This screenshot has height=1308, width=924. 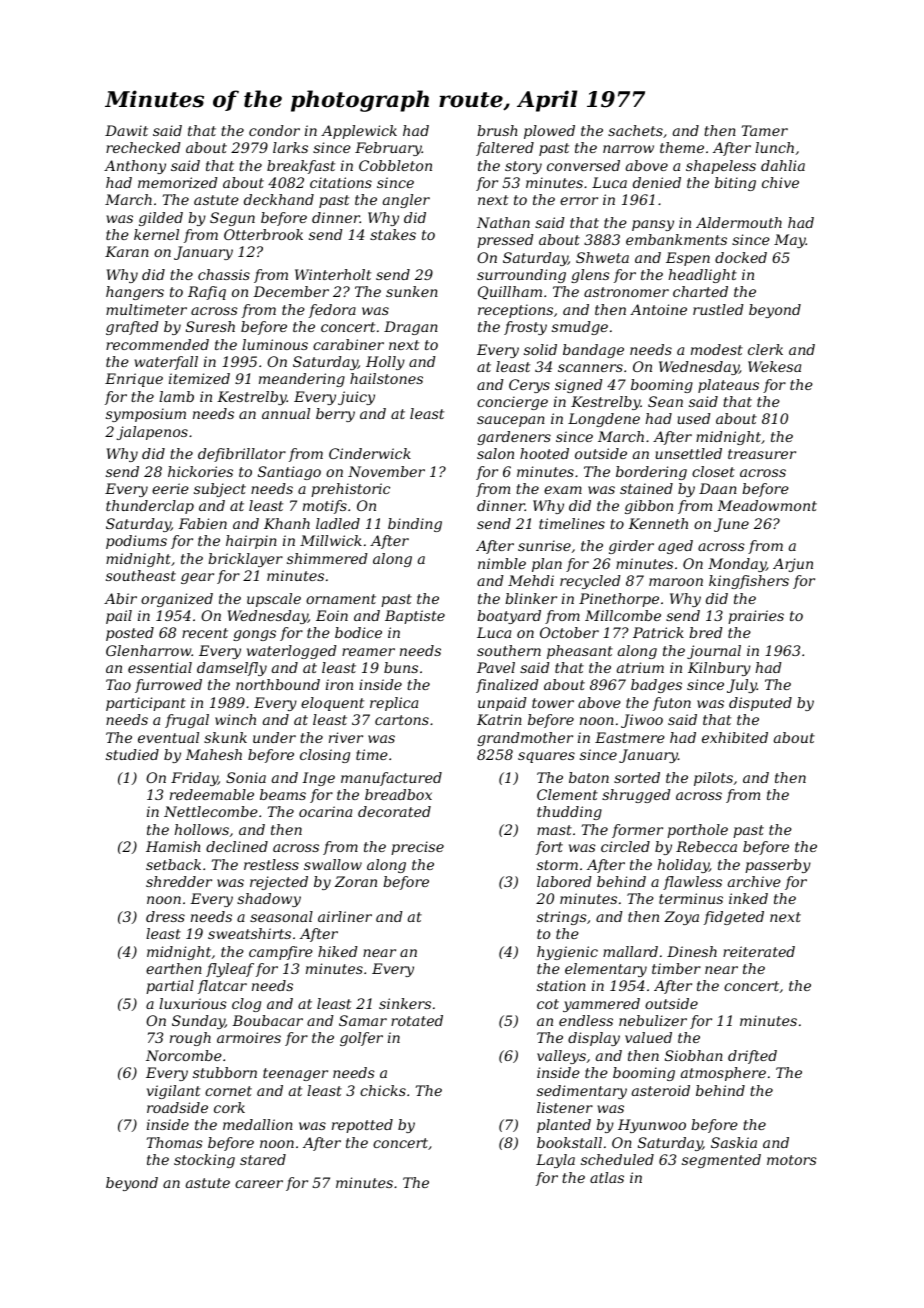 What do you see at coordinates (765, 130) in the screenshot?
I see `Tamer` at bounding box center [765, 130].
